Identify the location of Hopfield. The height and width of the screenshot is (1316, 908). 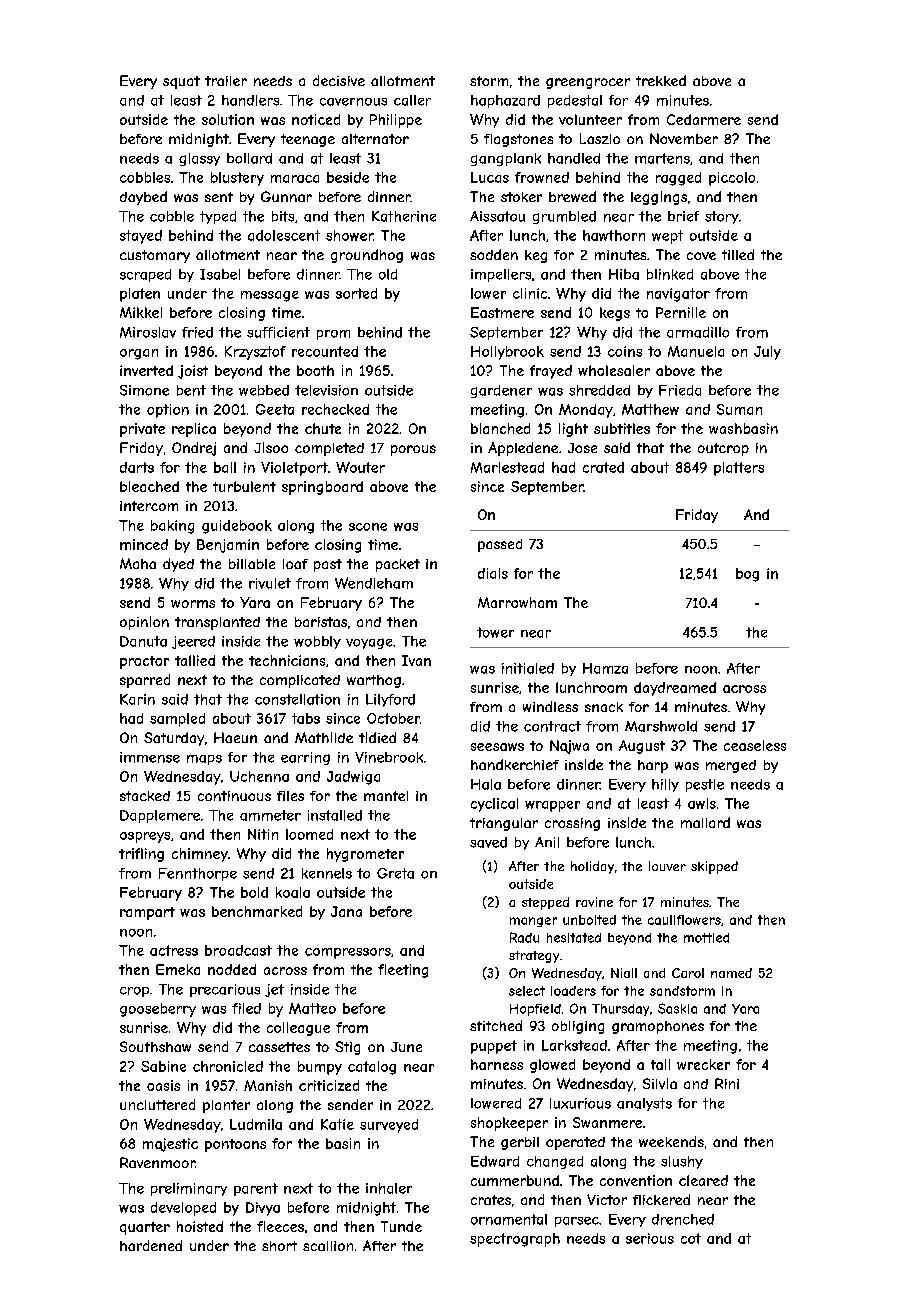
(535, 1010).
